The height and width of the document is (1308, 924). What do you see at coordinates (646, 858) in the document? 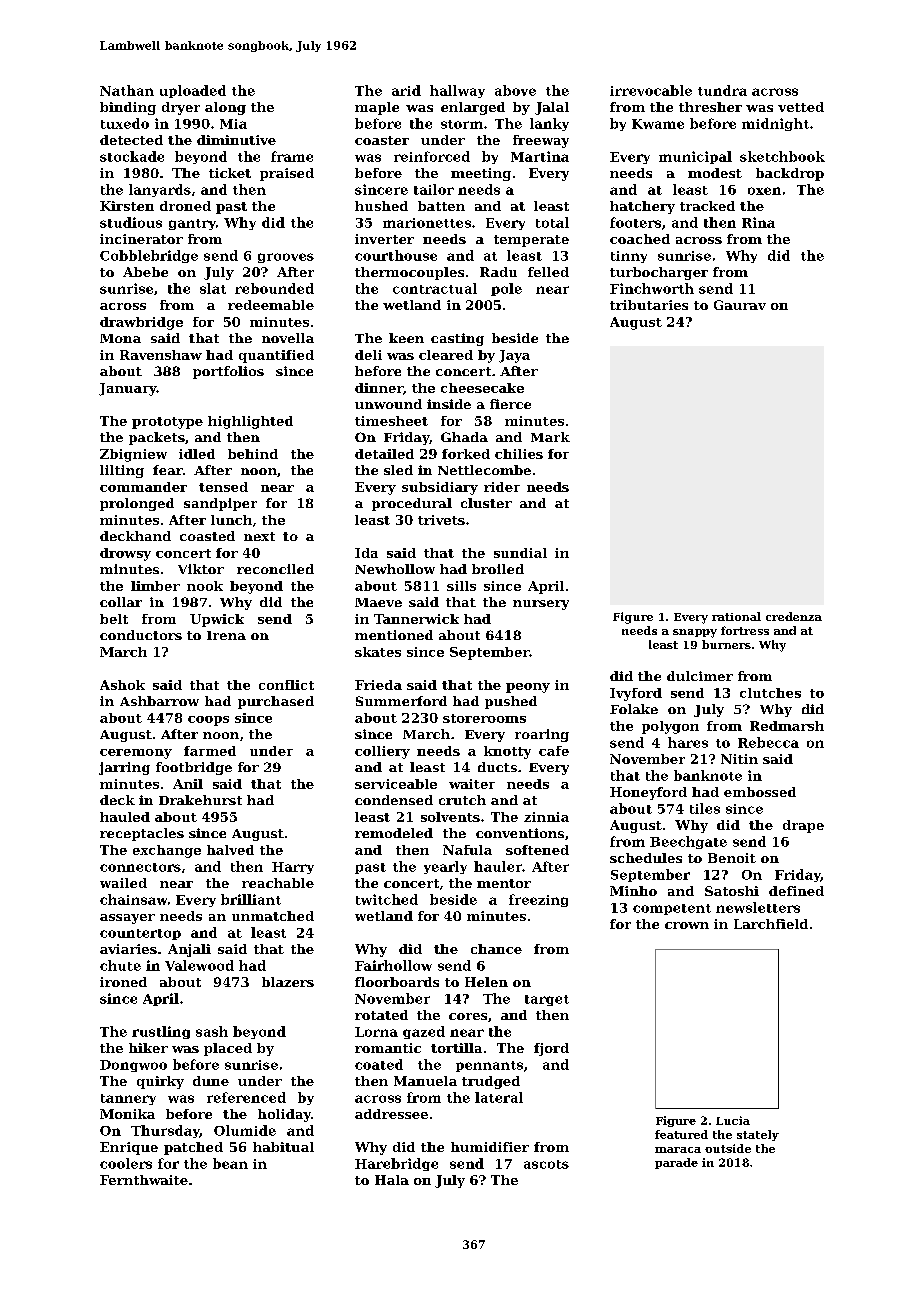
I see `schedules` at bounding box center [646, 858].
